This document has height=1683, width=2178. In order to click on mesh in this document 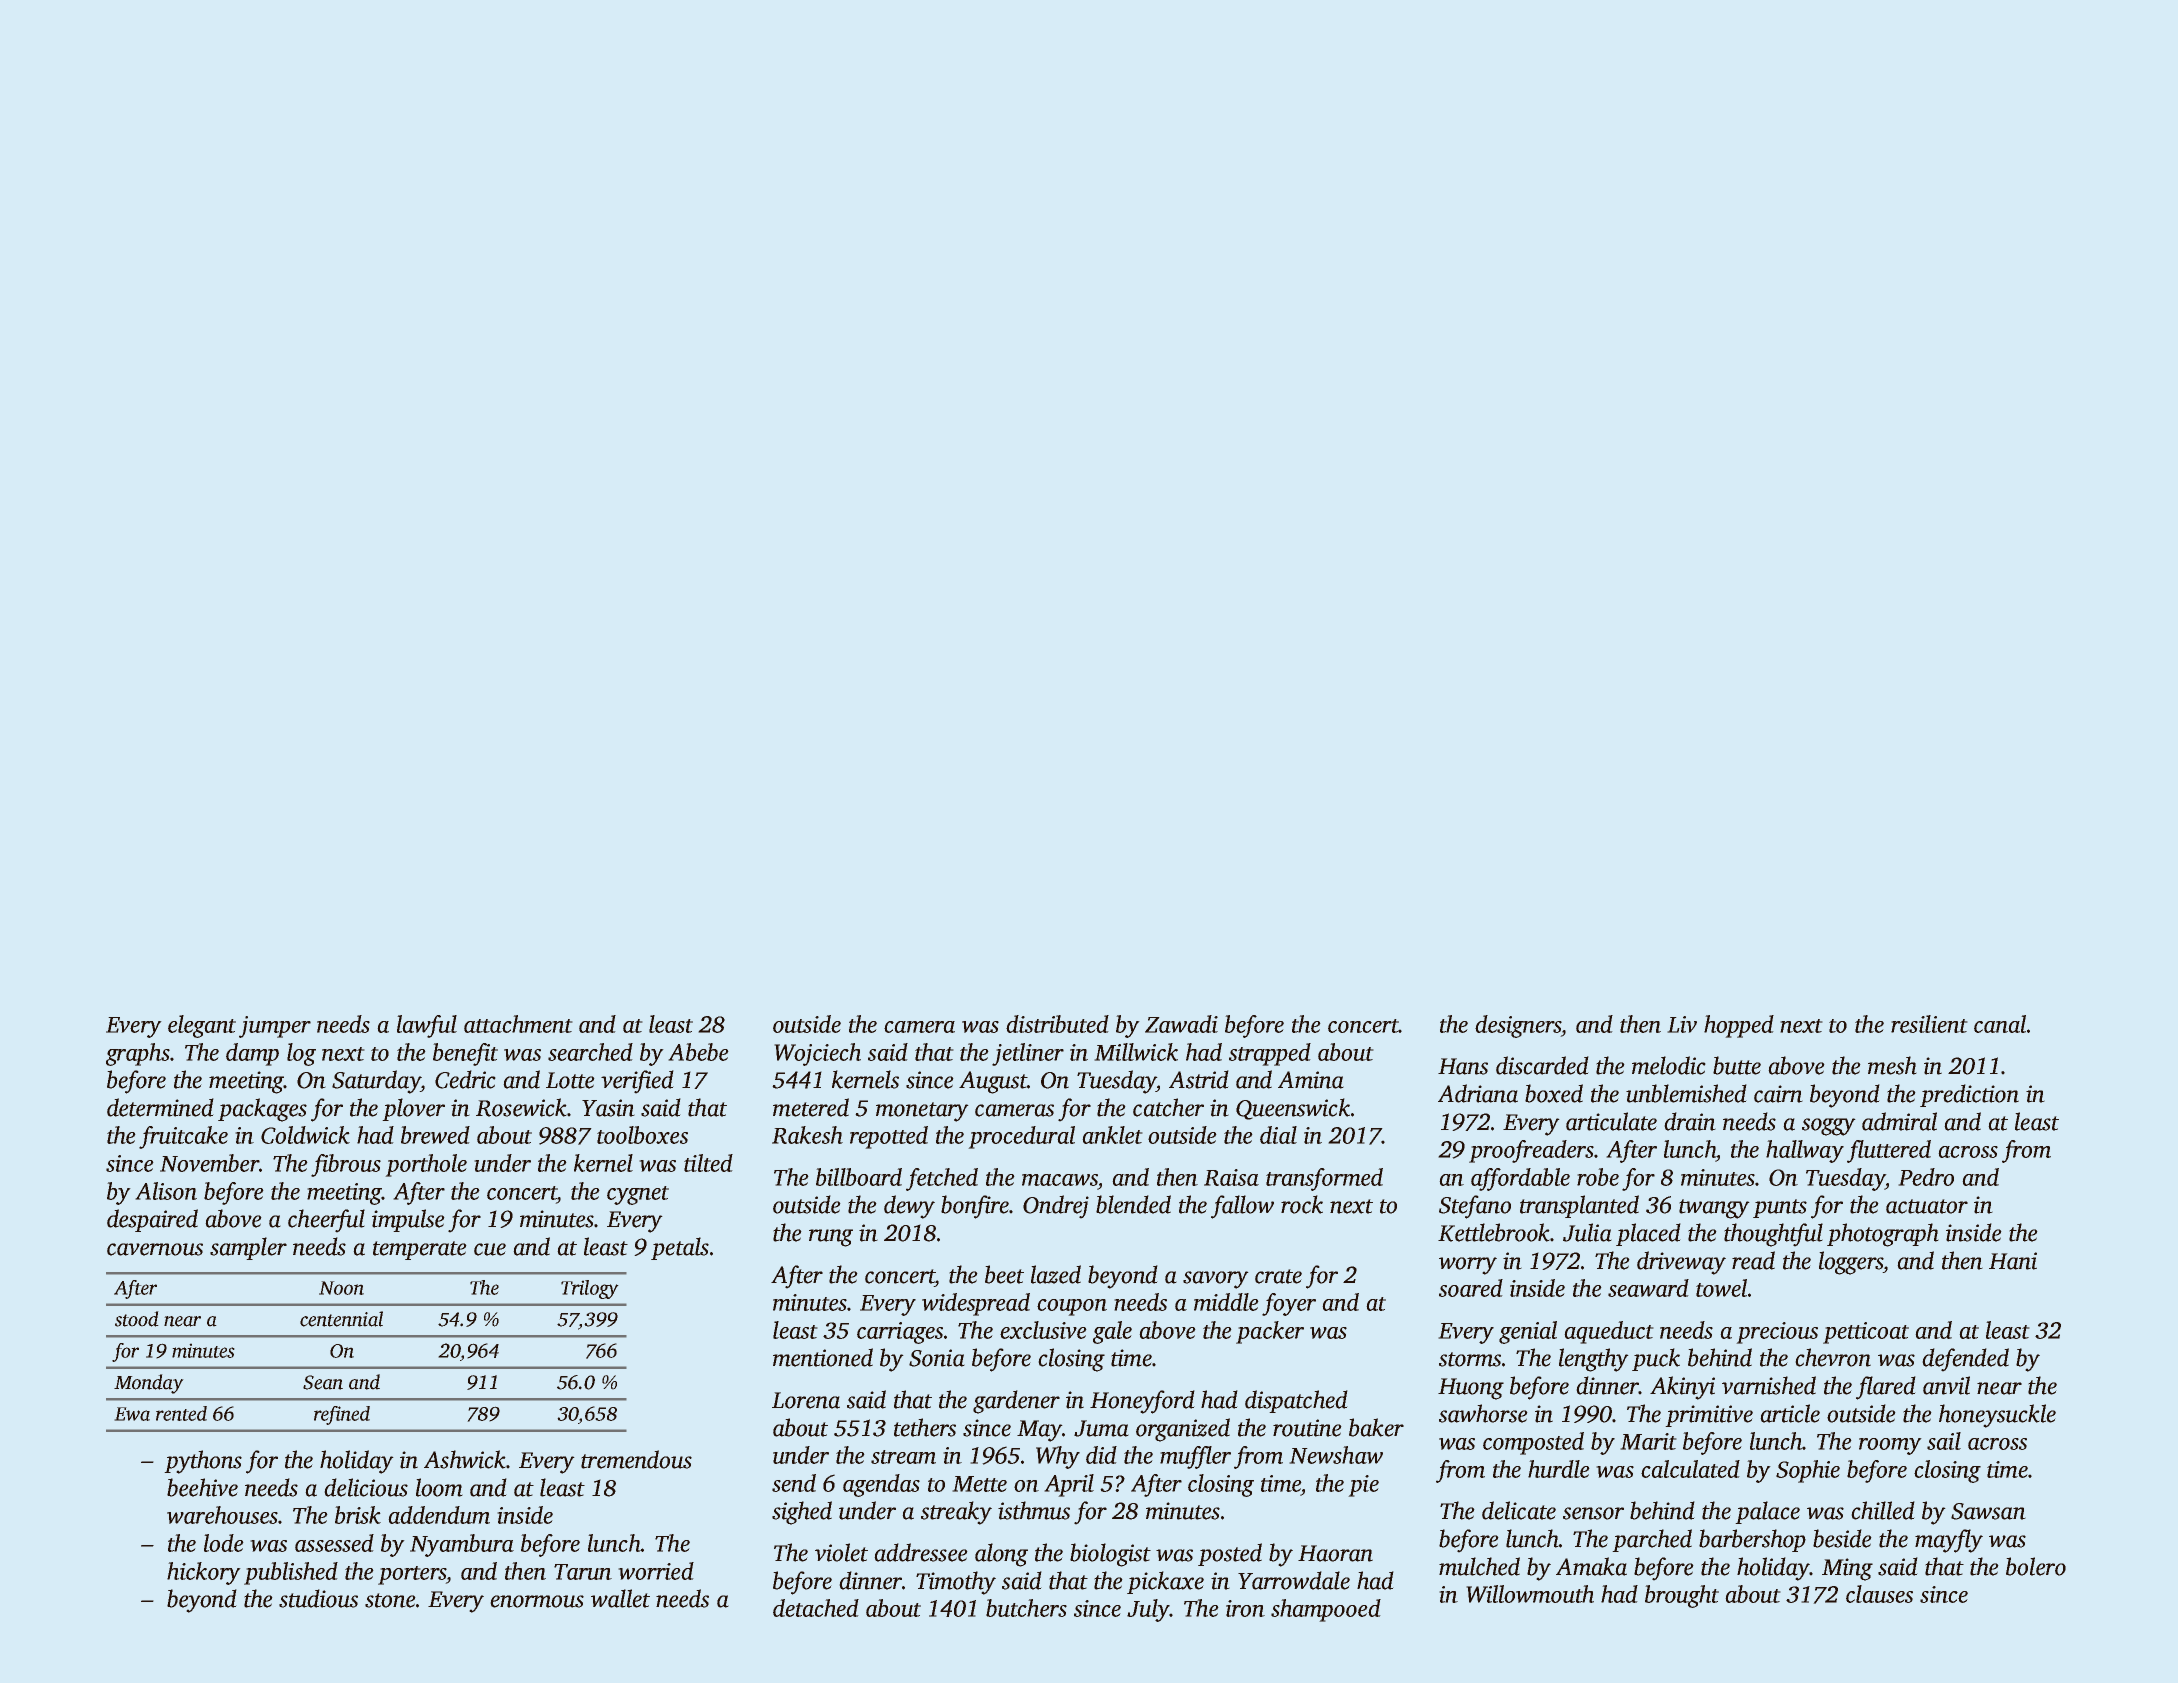, I will do `click(1892, 1065)`.
